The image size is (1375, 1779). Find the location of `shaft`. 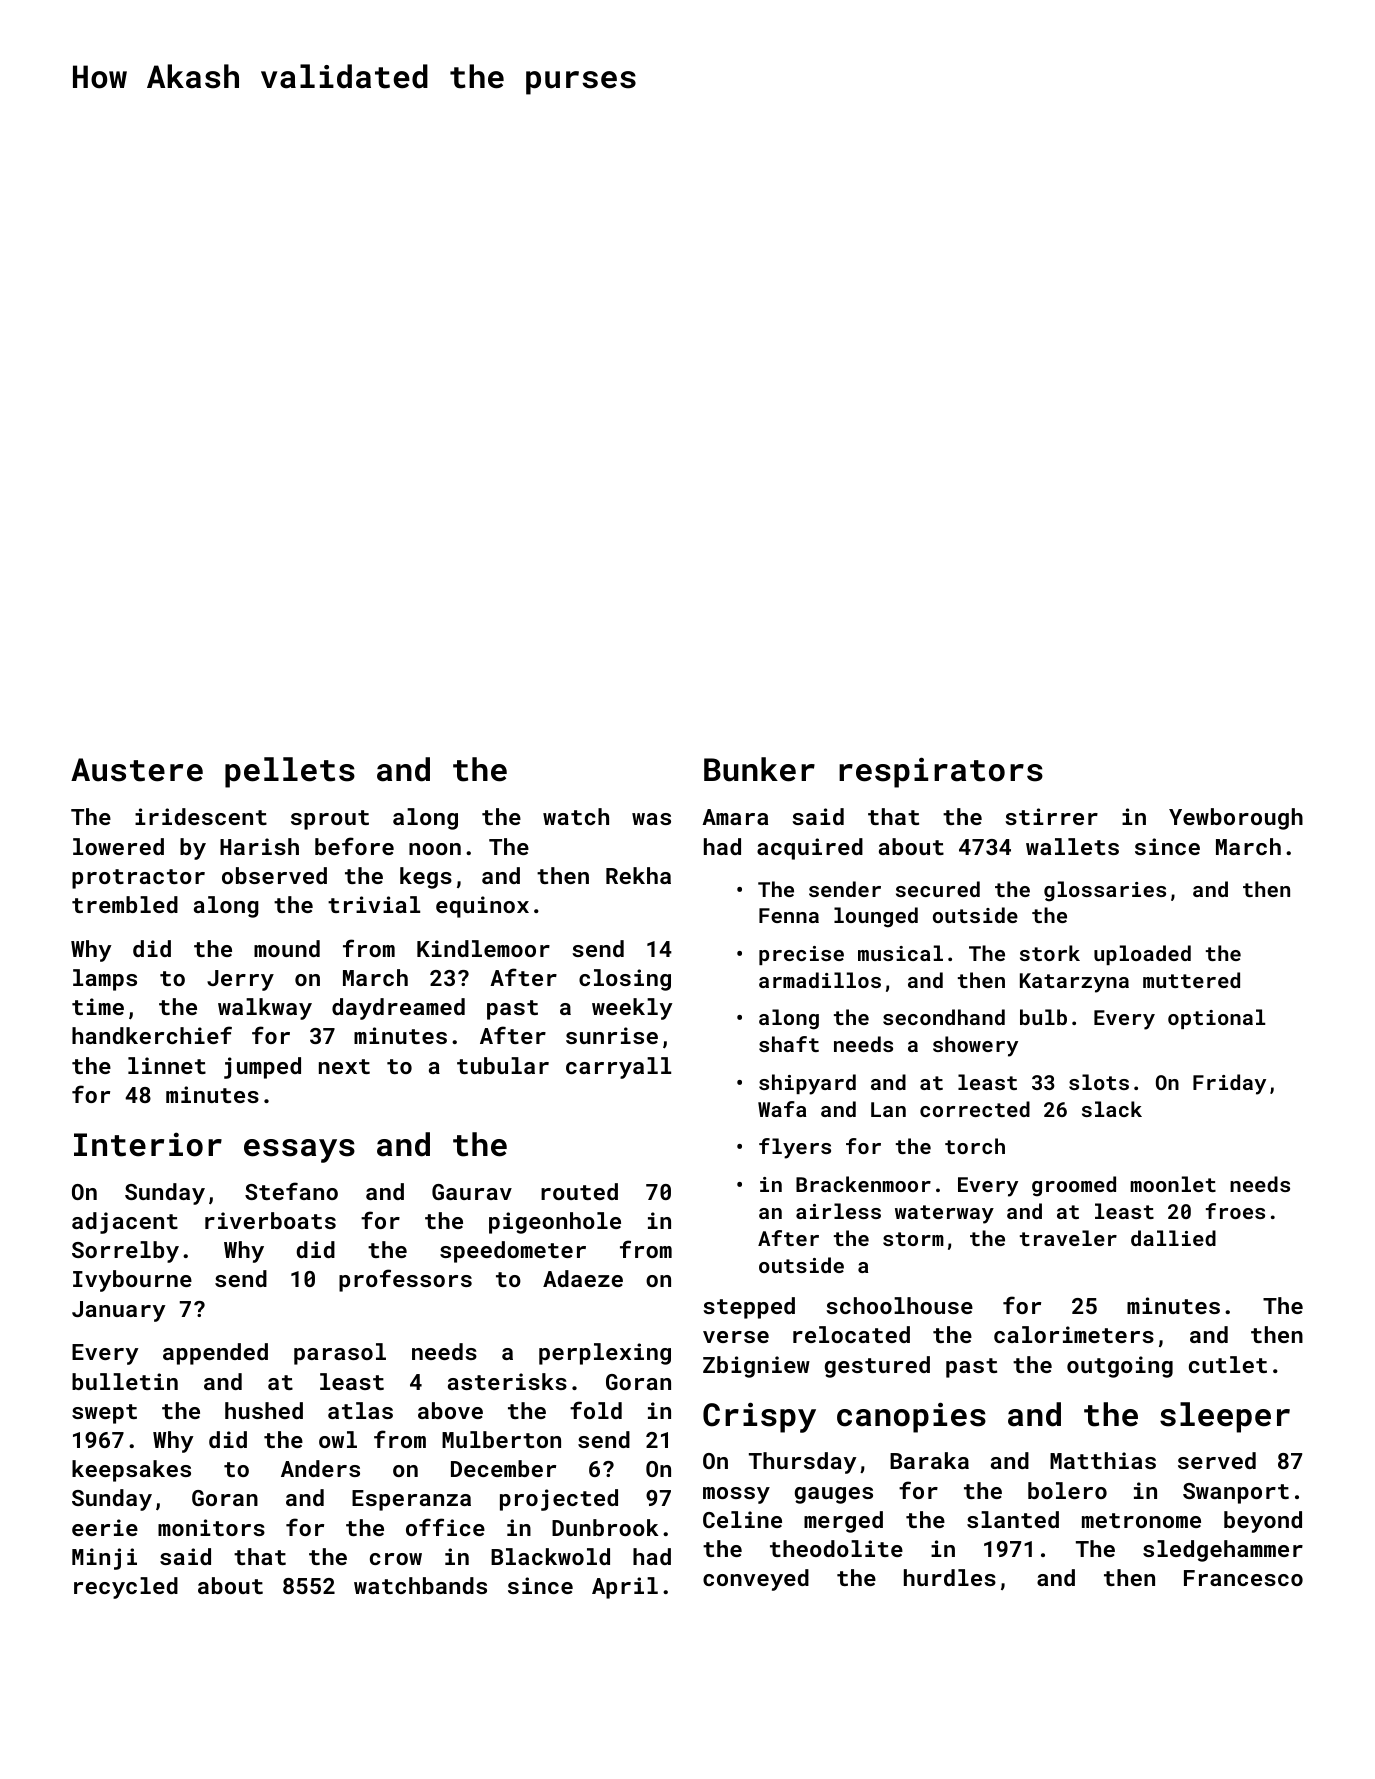

shaft is located at coordinates (789, 1044).
